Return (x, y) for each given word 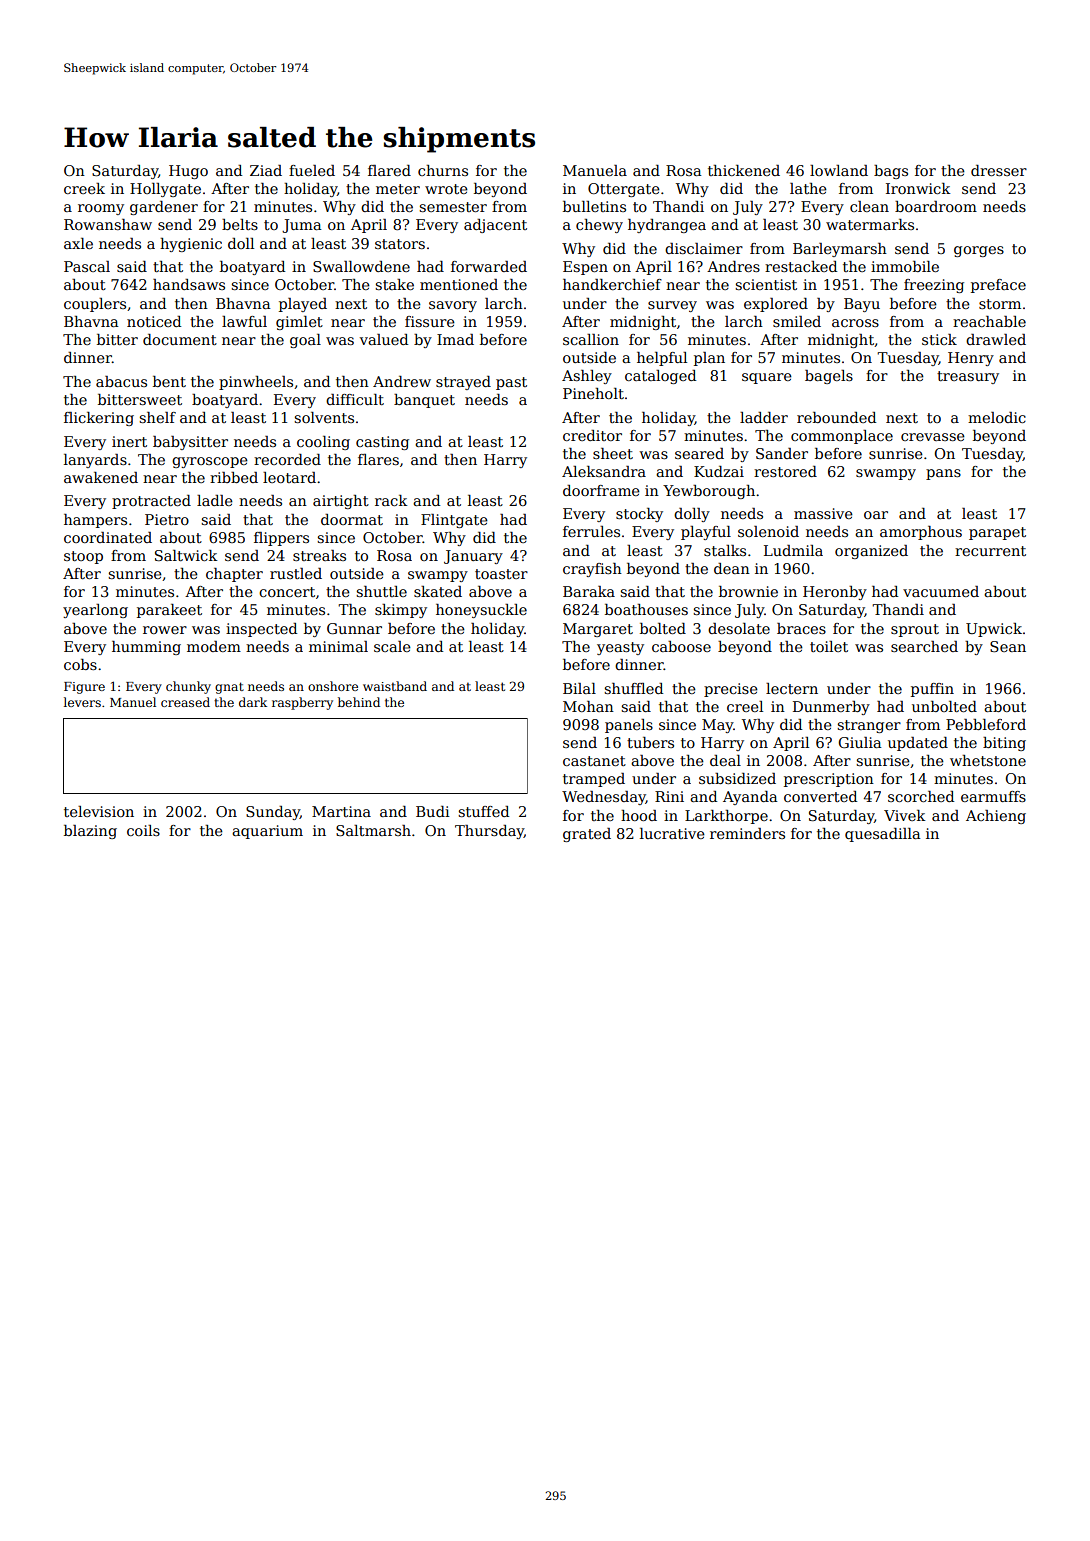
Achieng (996, 817)
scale (392, 646)
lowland (839, 170)
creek (84, 188)
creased (185, 702)
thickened (744, 170)
